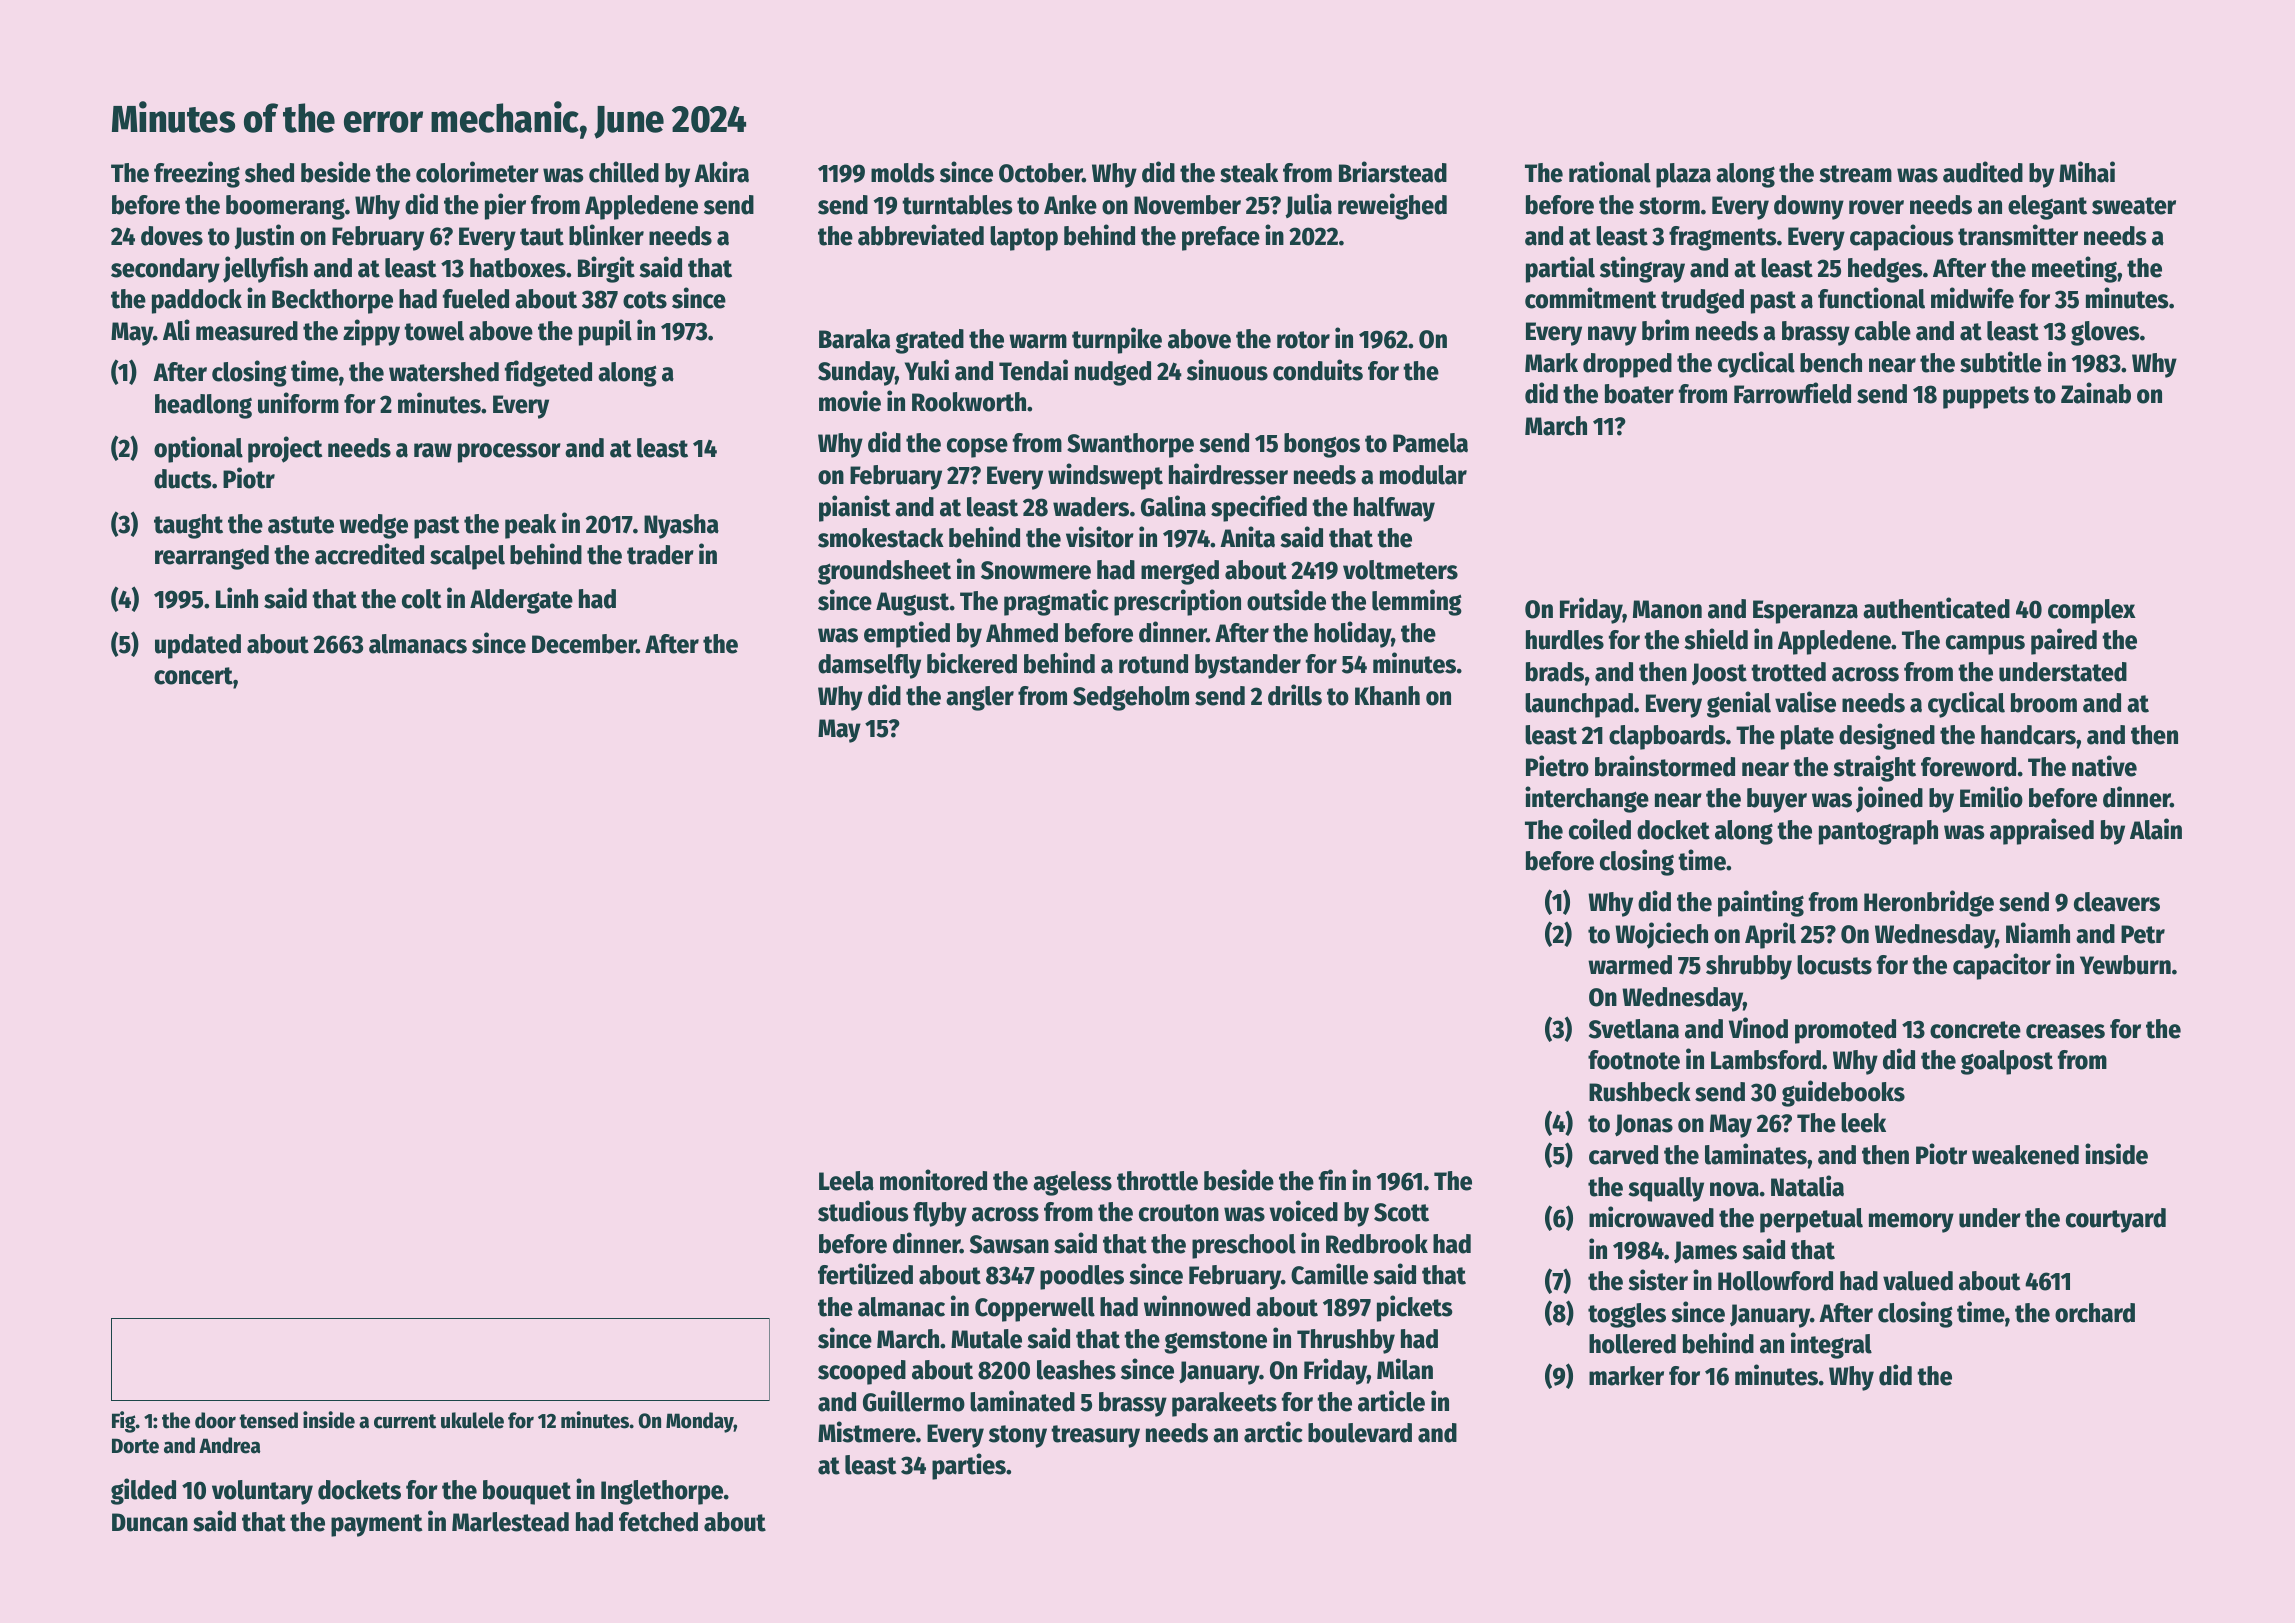  I want to click on Monday, so click(700, 1422).
